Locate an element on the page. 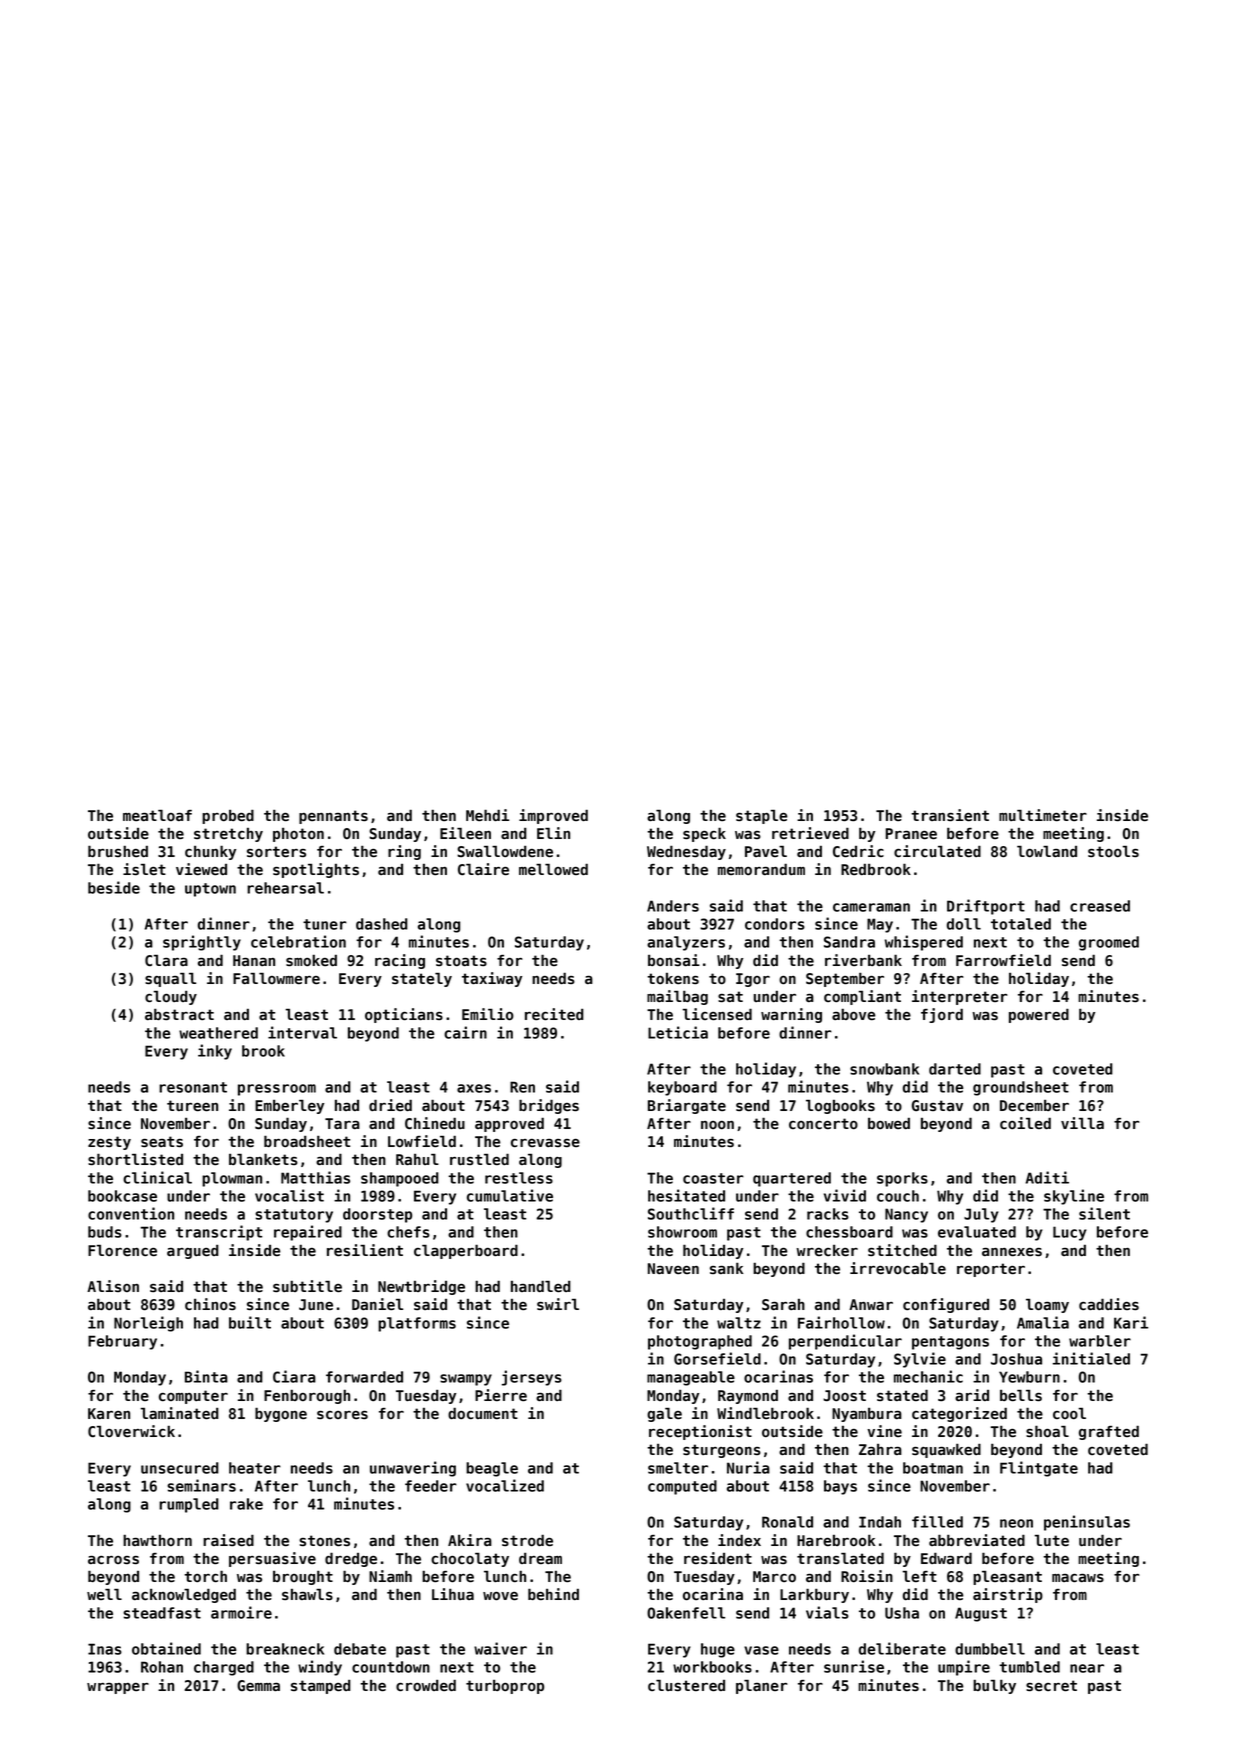 This document has height=1758, width=1243. smelter is located at coordinates (678, 1468).
